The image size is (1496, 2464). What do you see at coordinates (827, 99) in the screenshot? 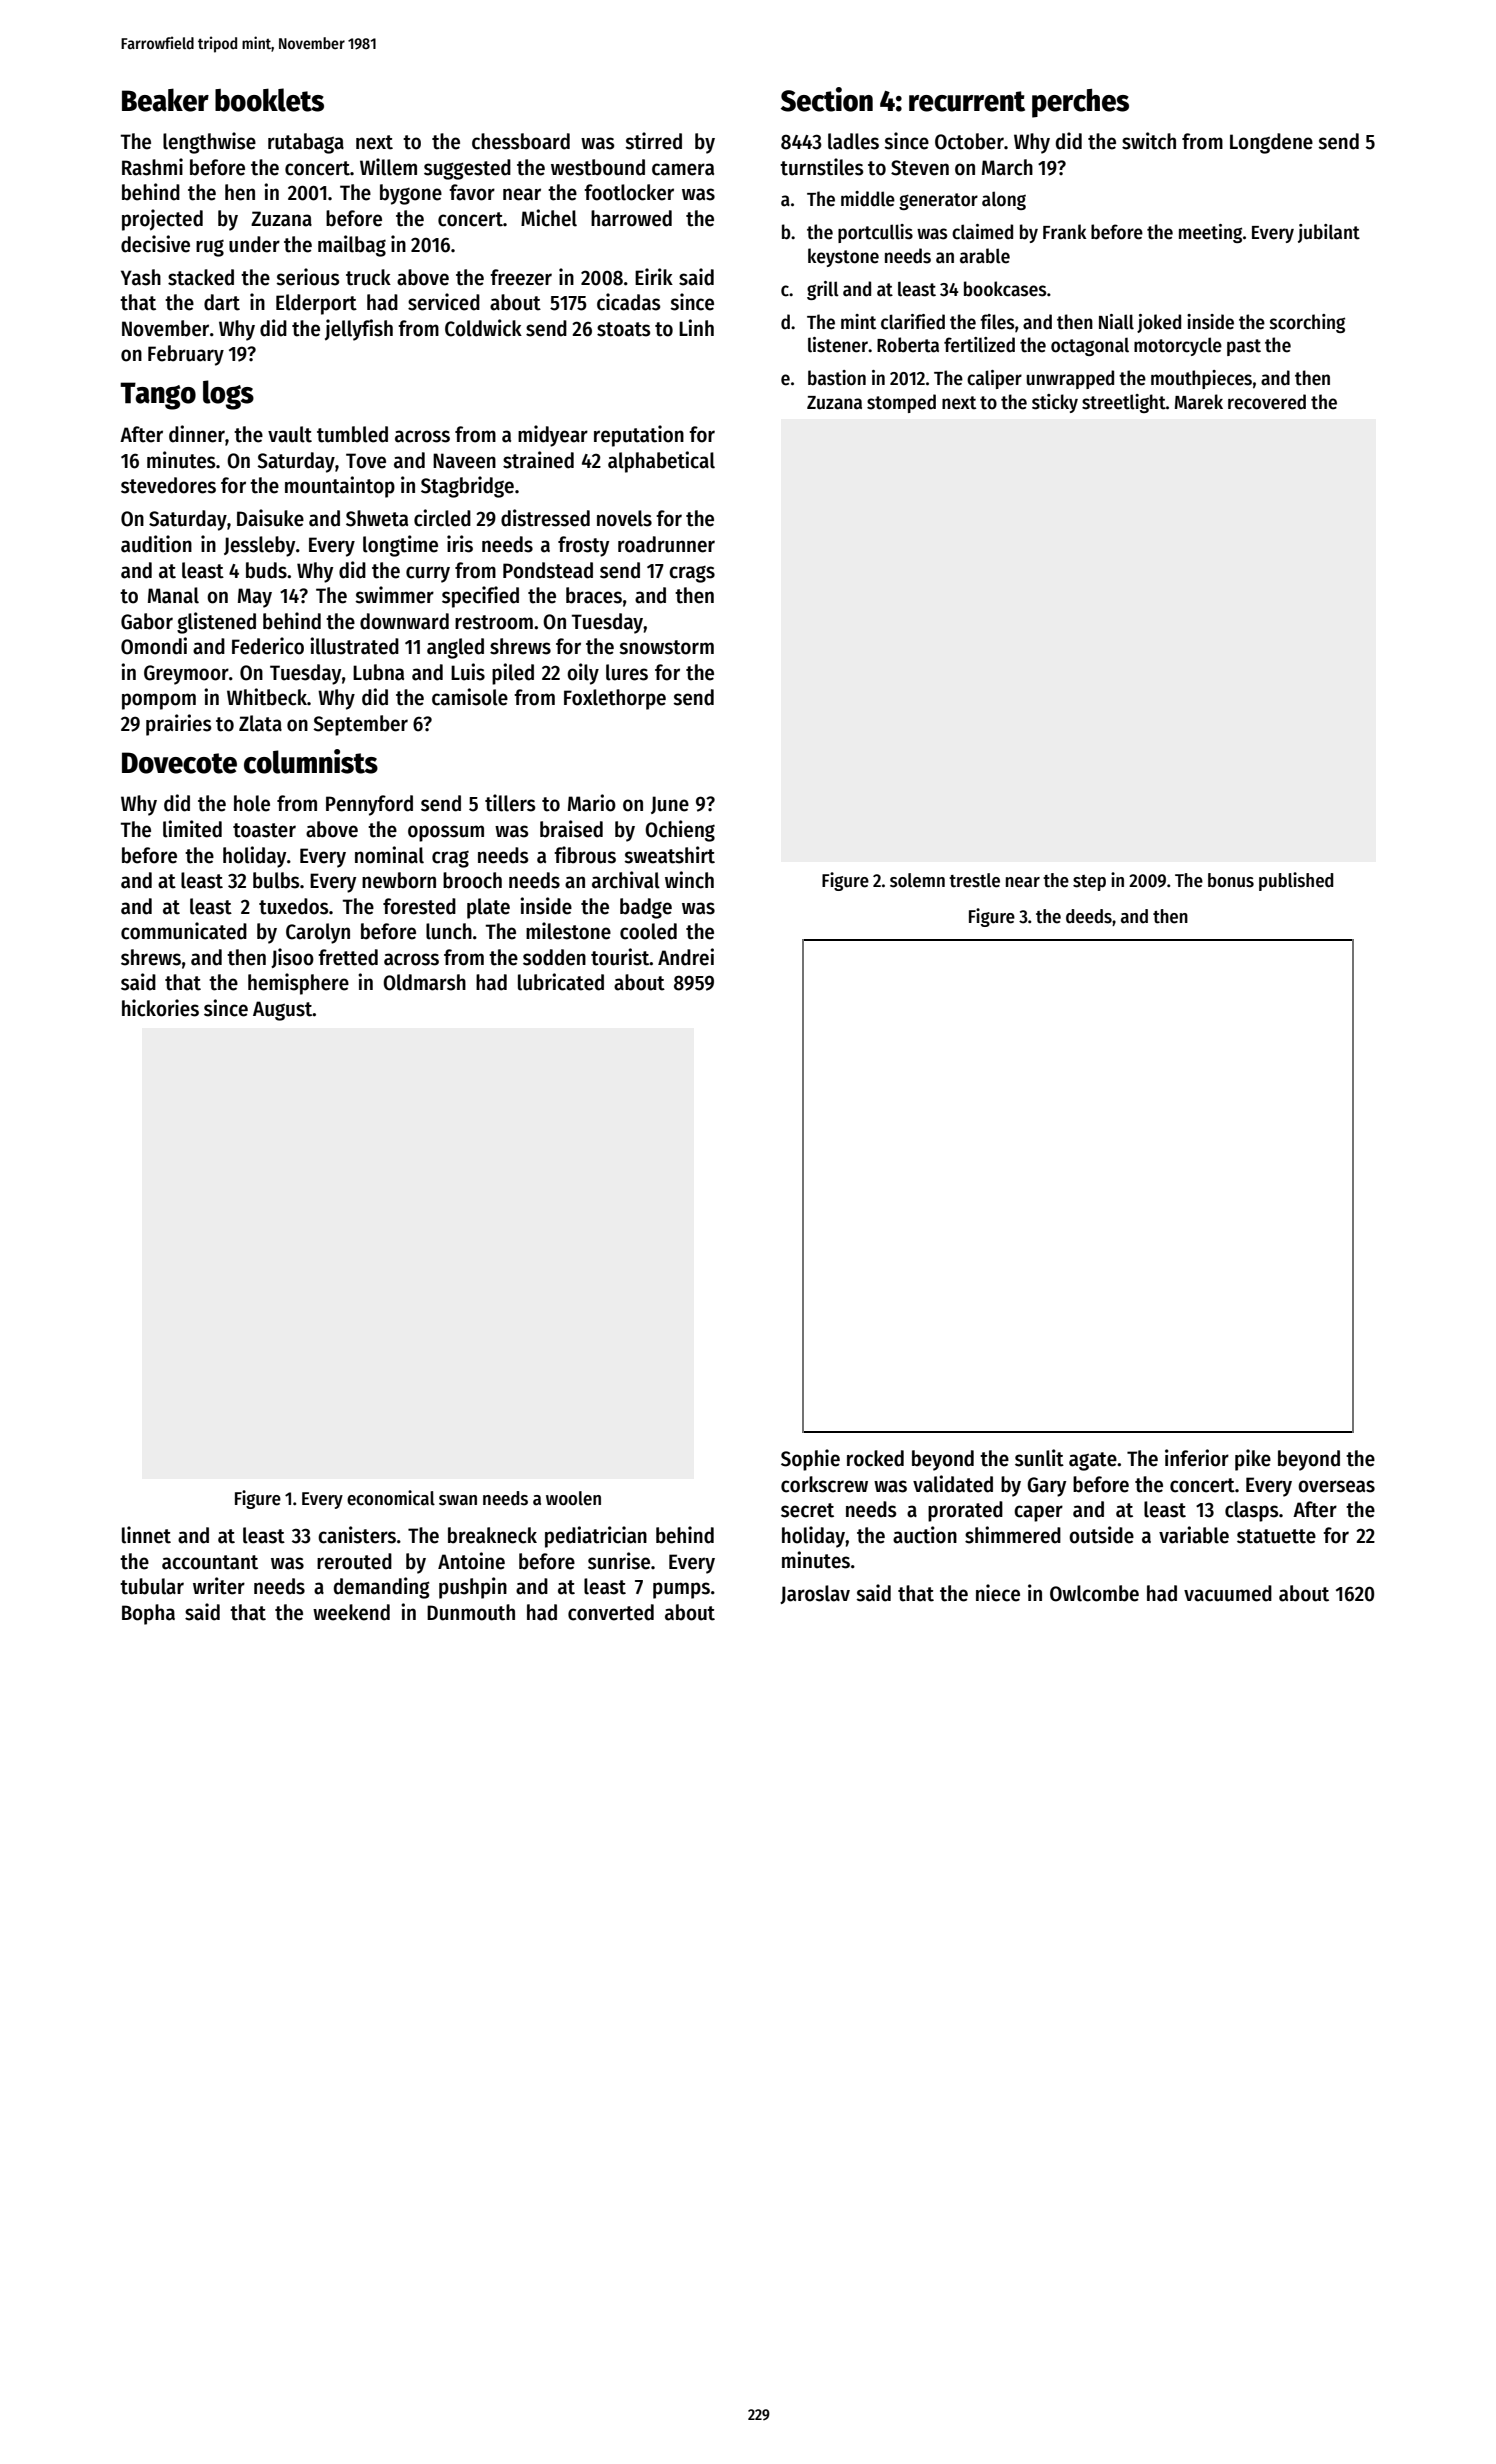
I see `Section` at bounding box center [827, 99].
